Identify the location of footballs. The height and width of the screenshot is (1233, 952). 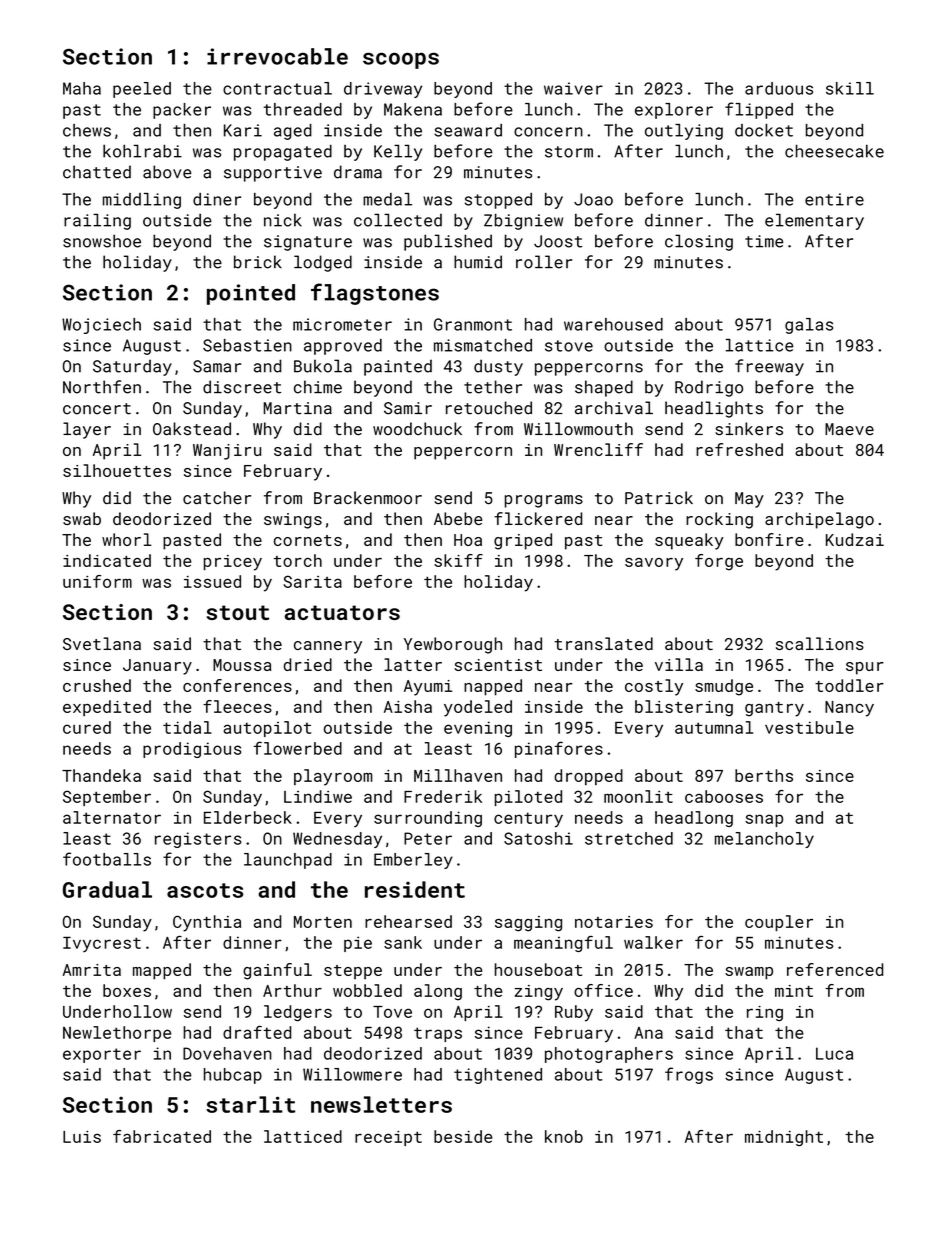
(107, 859).
